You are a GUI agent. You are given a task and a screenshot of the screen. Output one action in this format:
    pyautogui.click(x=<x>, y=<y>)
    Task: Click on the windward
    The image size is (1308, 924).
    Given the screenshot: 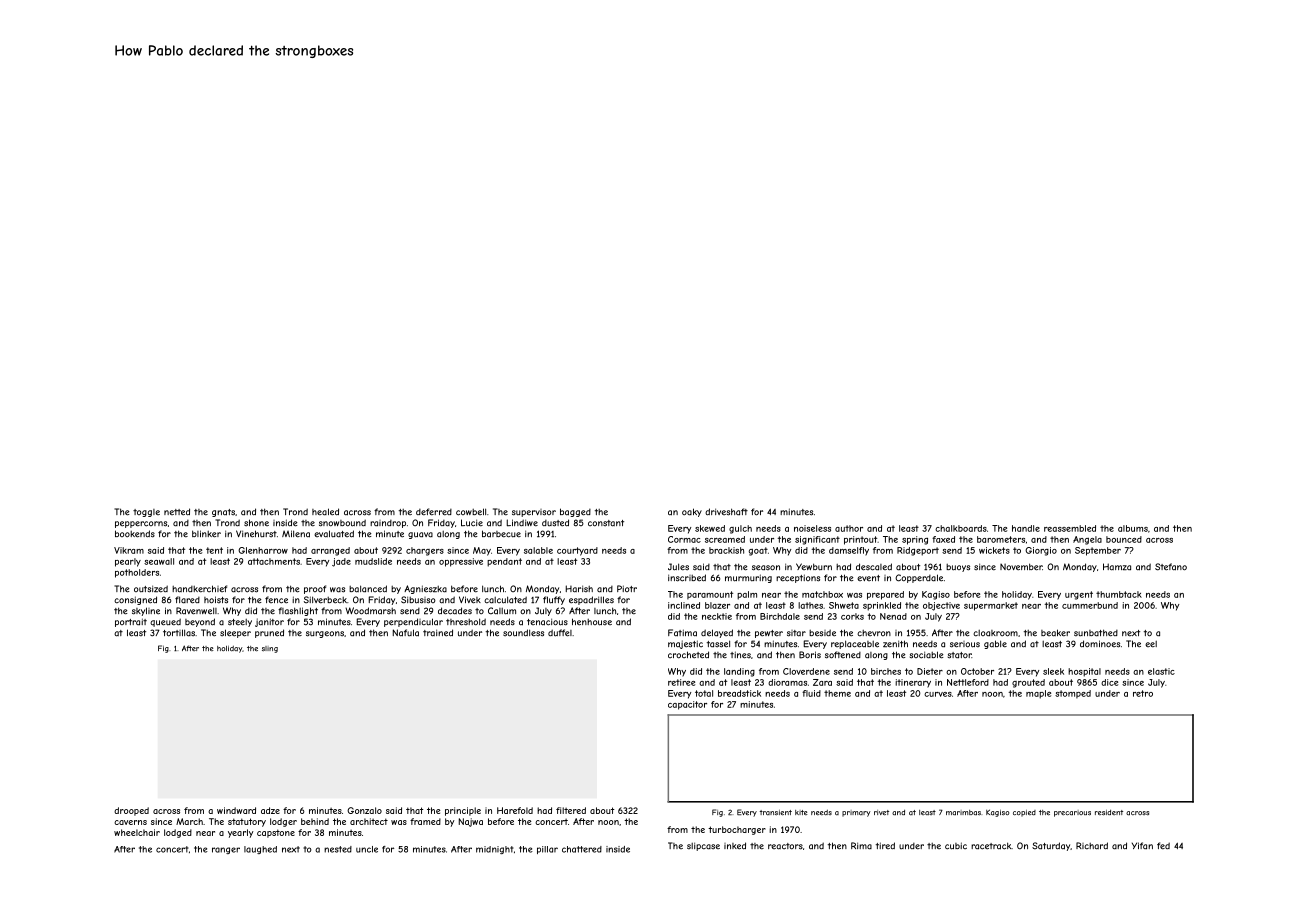 What is the action you would take?
    pyautogui.click(x=236, y=810)
